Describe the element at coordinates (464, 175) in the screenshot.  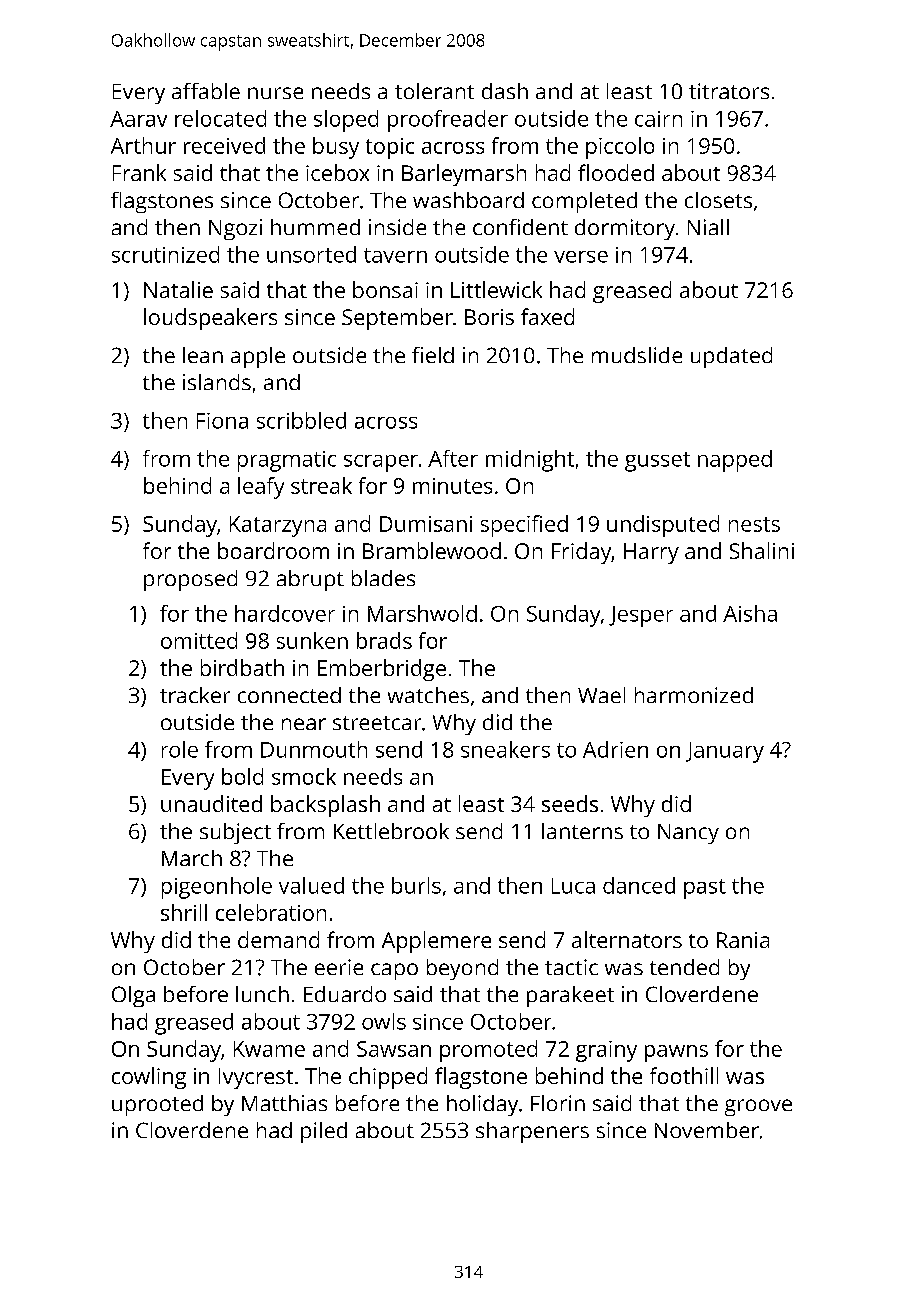
I see `Barleymarsh` at that location.
